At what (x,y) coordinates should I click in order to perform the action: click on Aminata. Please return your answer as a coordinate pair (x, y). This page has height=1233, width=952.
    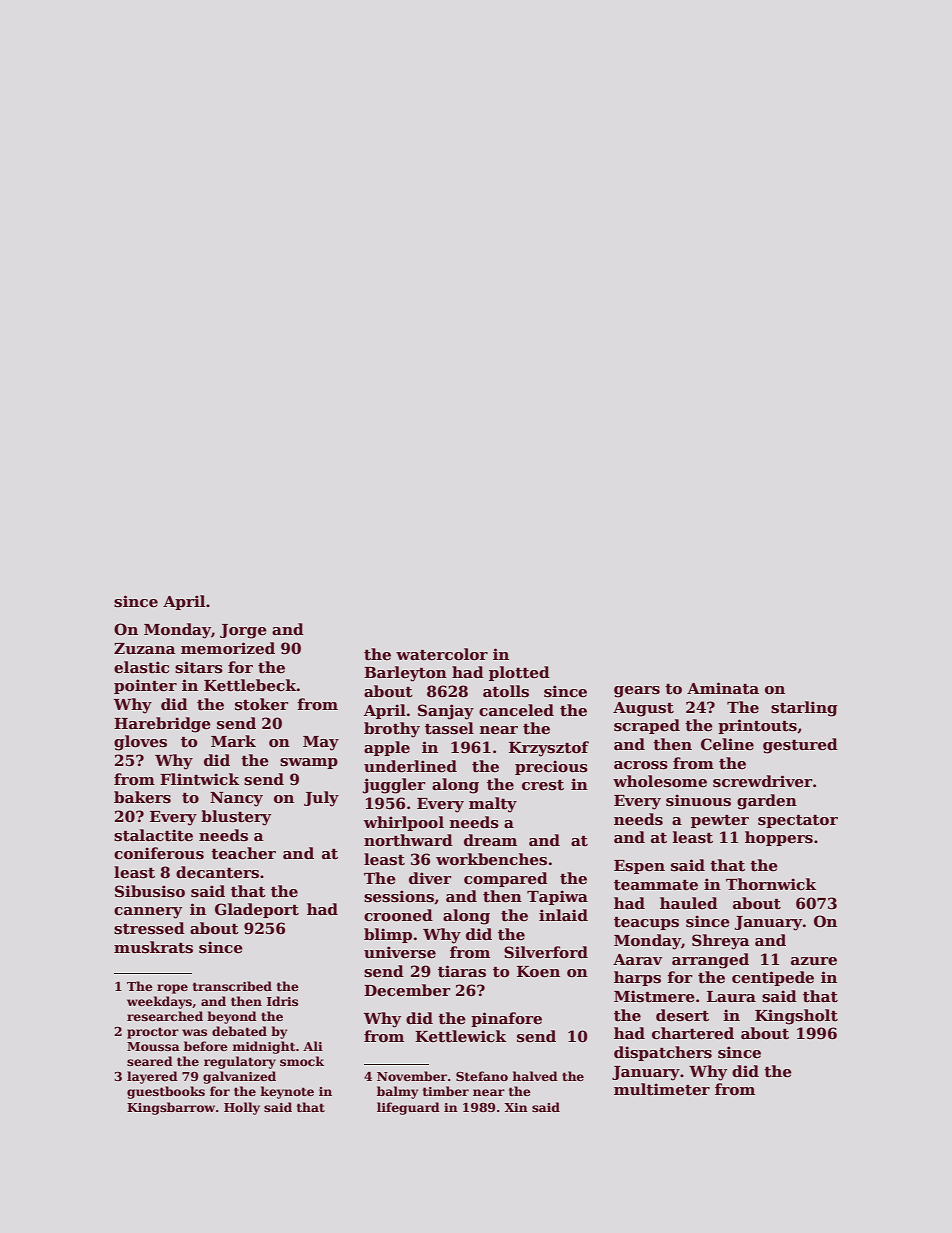
    Looking at the image, I should click on (723, 688).
